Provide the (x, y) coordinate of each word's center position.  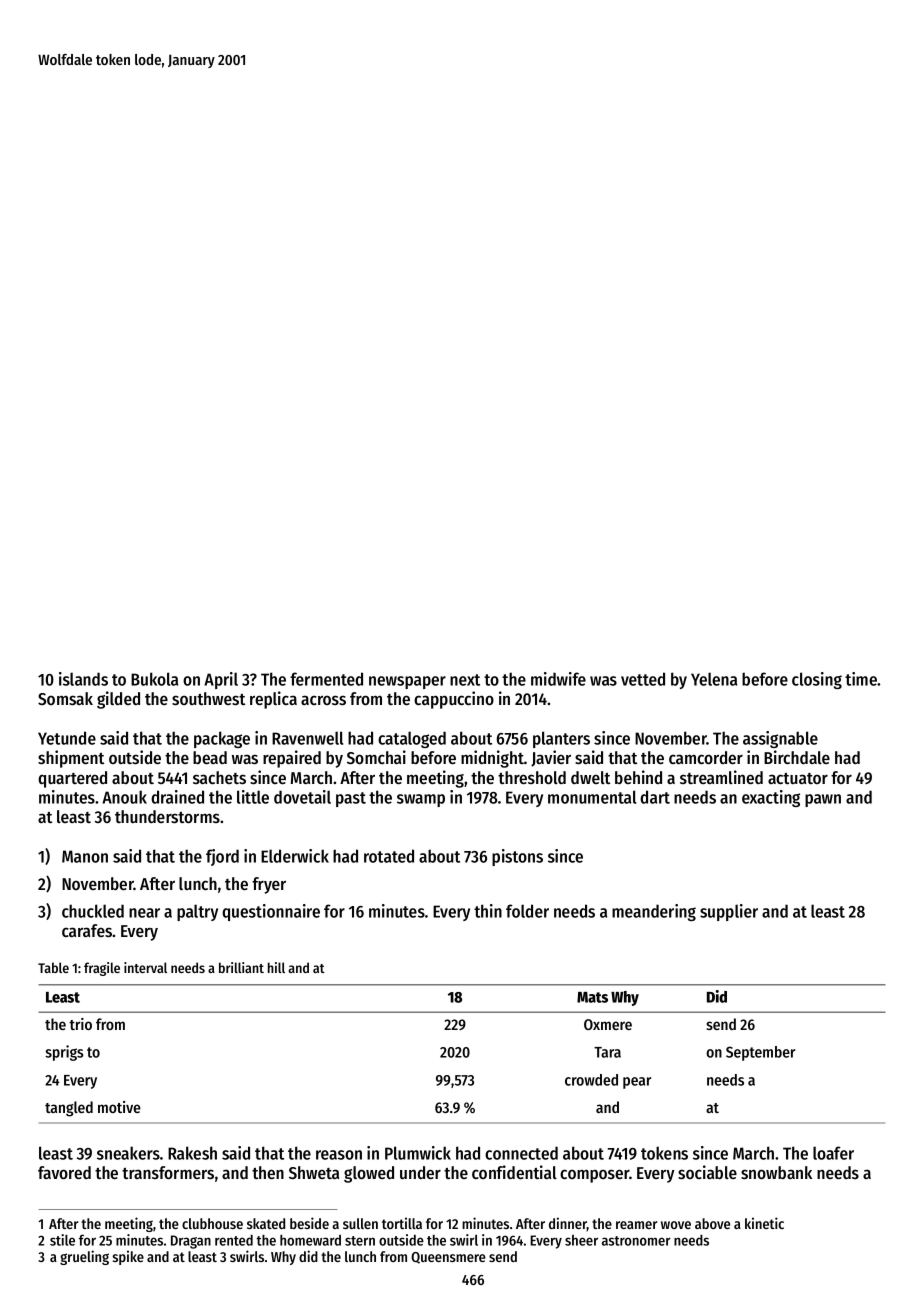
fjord (222, 857)
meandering (654, 912)
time (861, 679)
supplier (729, 912)
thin (488, 911)
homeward (310, 1240)
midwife (558, 679)
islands (83, 679)
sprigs (64, 1053)
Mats (592, 997)
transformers (168, 1172)
